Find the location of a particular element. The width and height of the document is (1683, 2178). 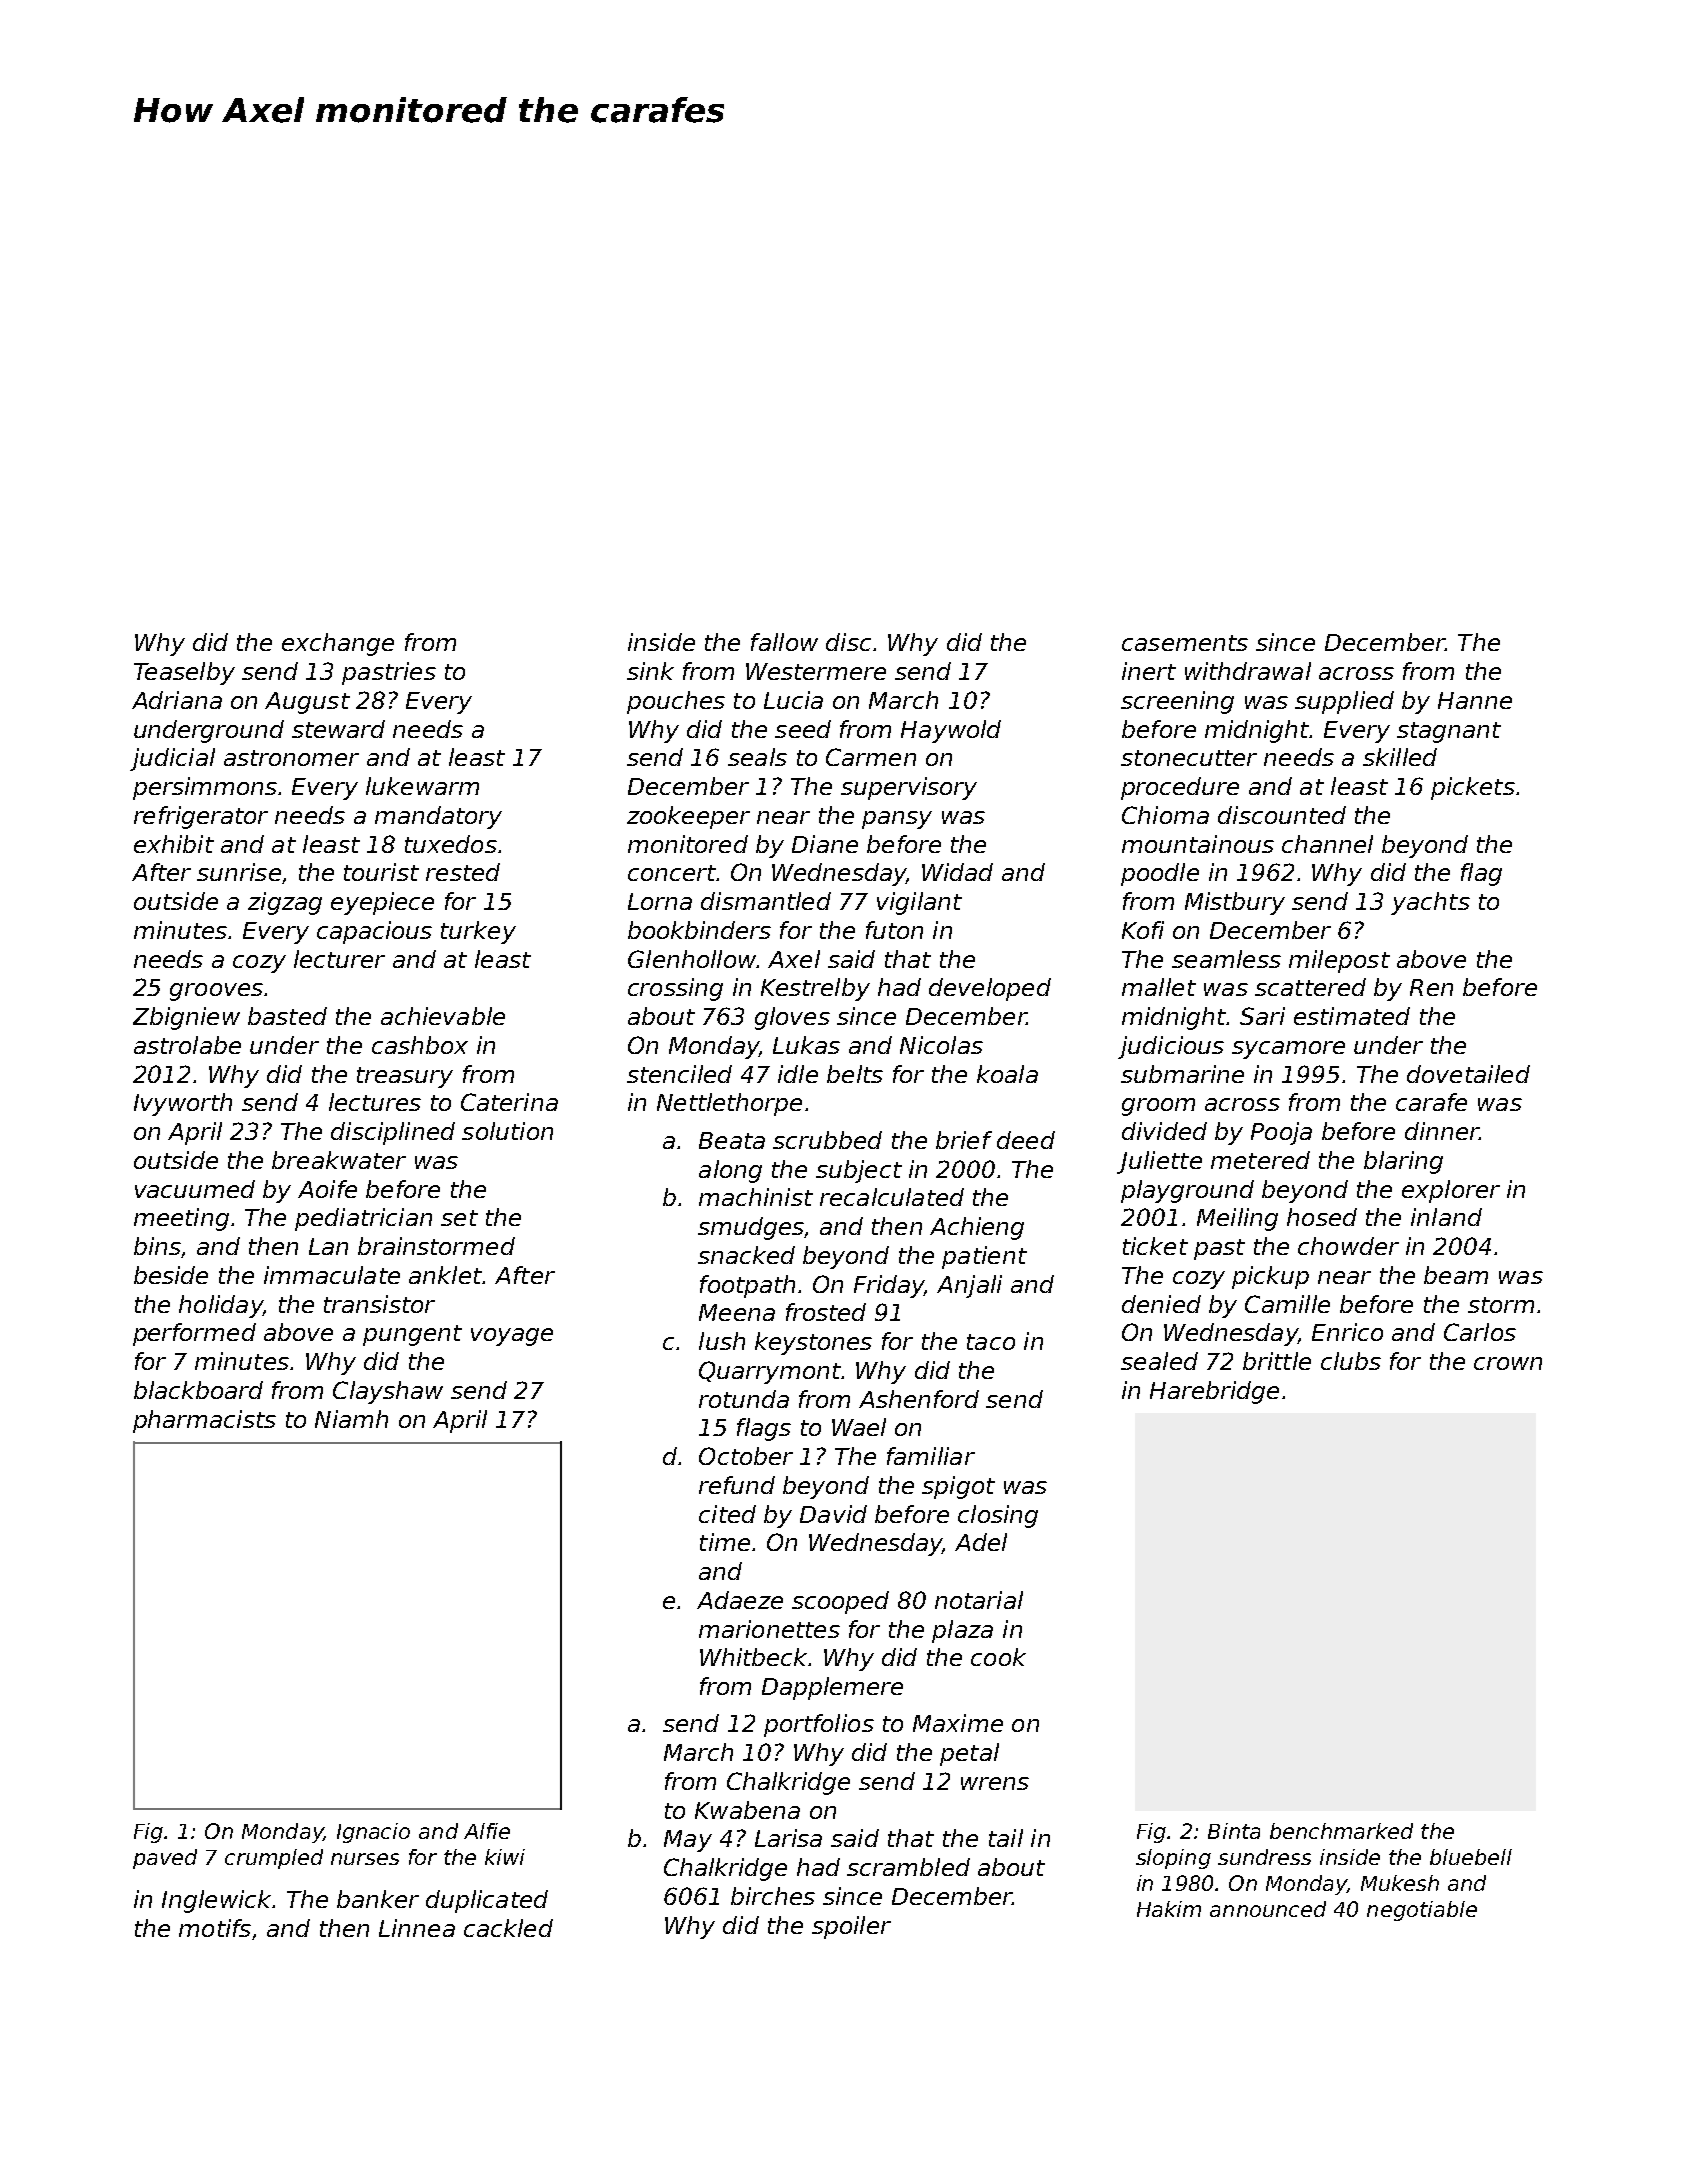

Harebridge is located at coordinates (1214, 1392).
